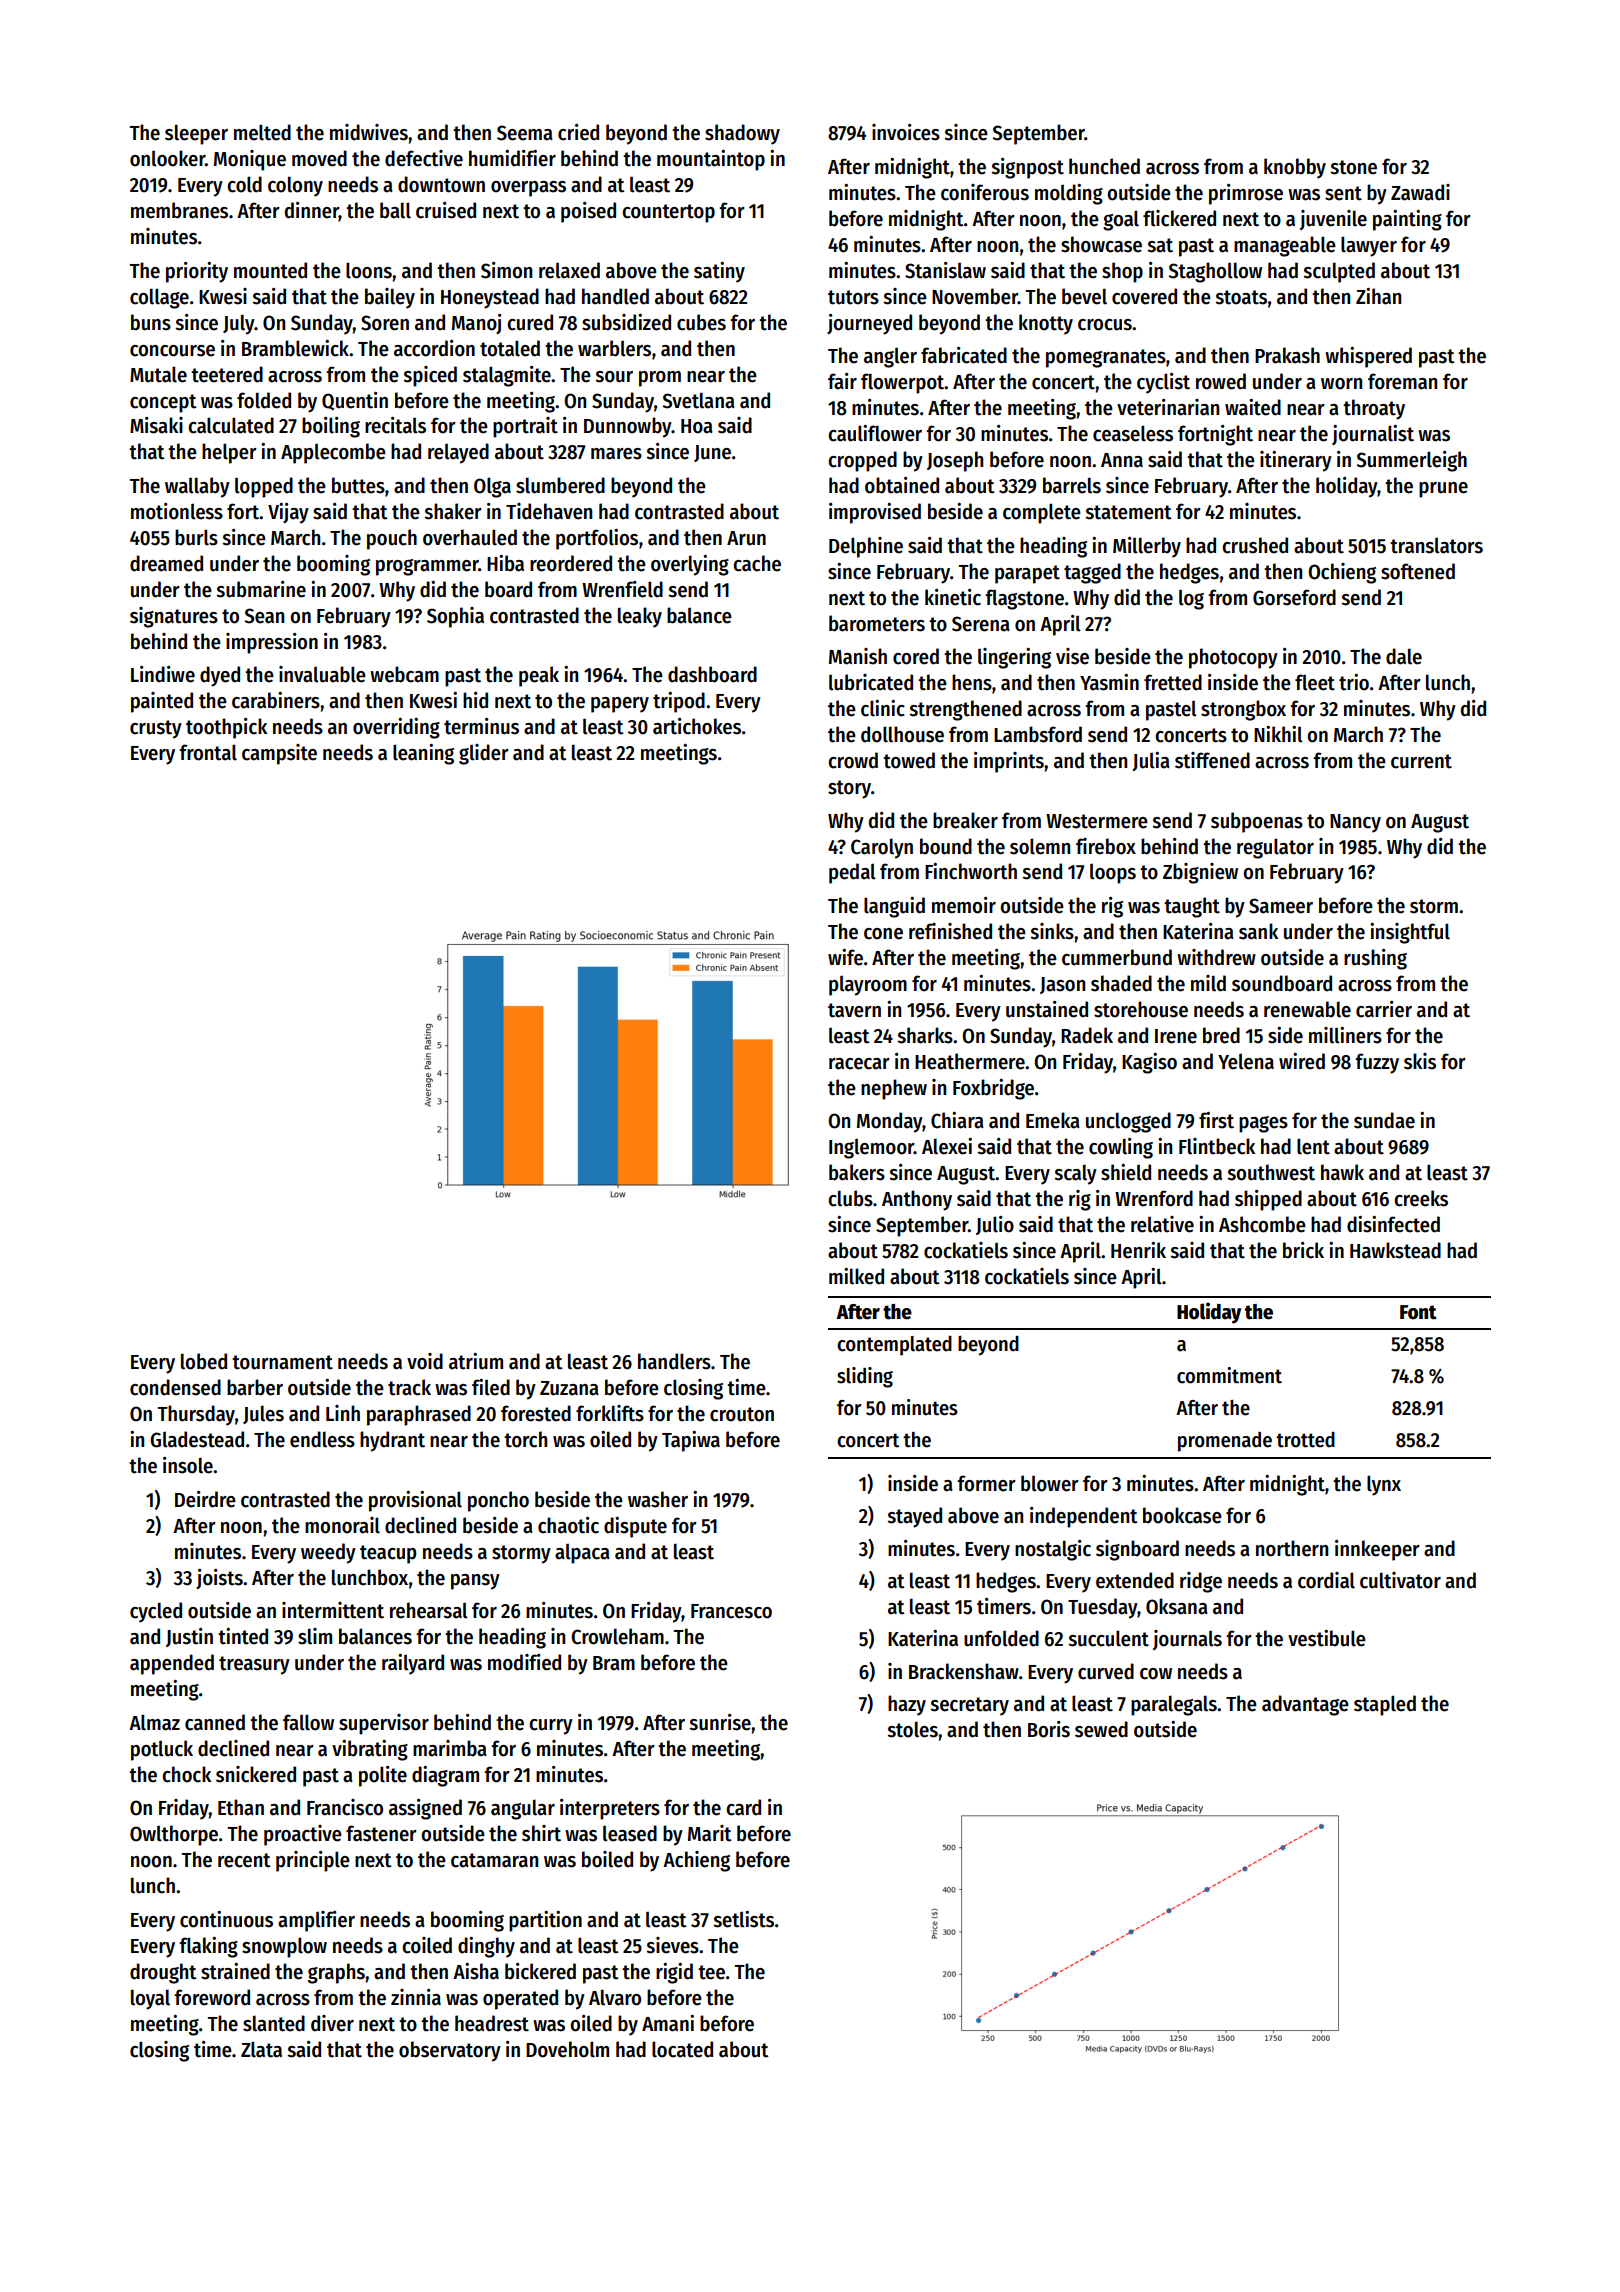 This document has height=2292, width=1620. What do you see at coordinates (1295, 168) in the document?
I see `knobby` at bounding box center [1295, 168].
